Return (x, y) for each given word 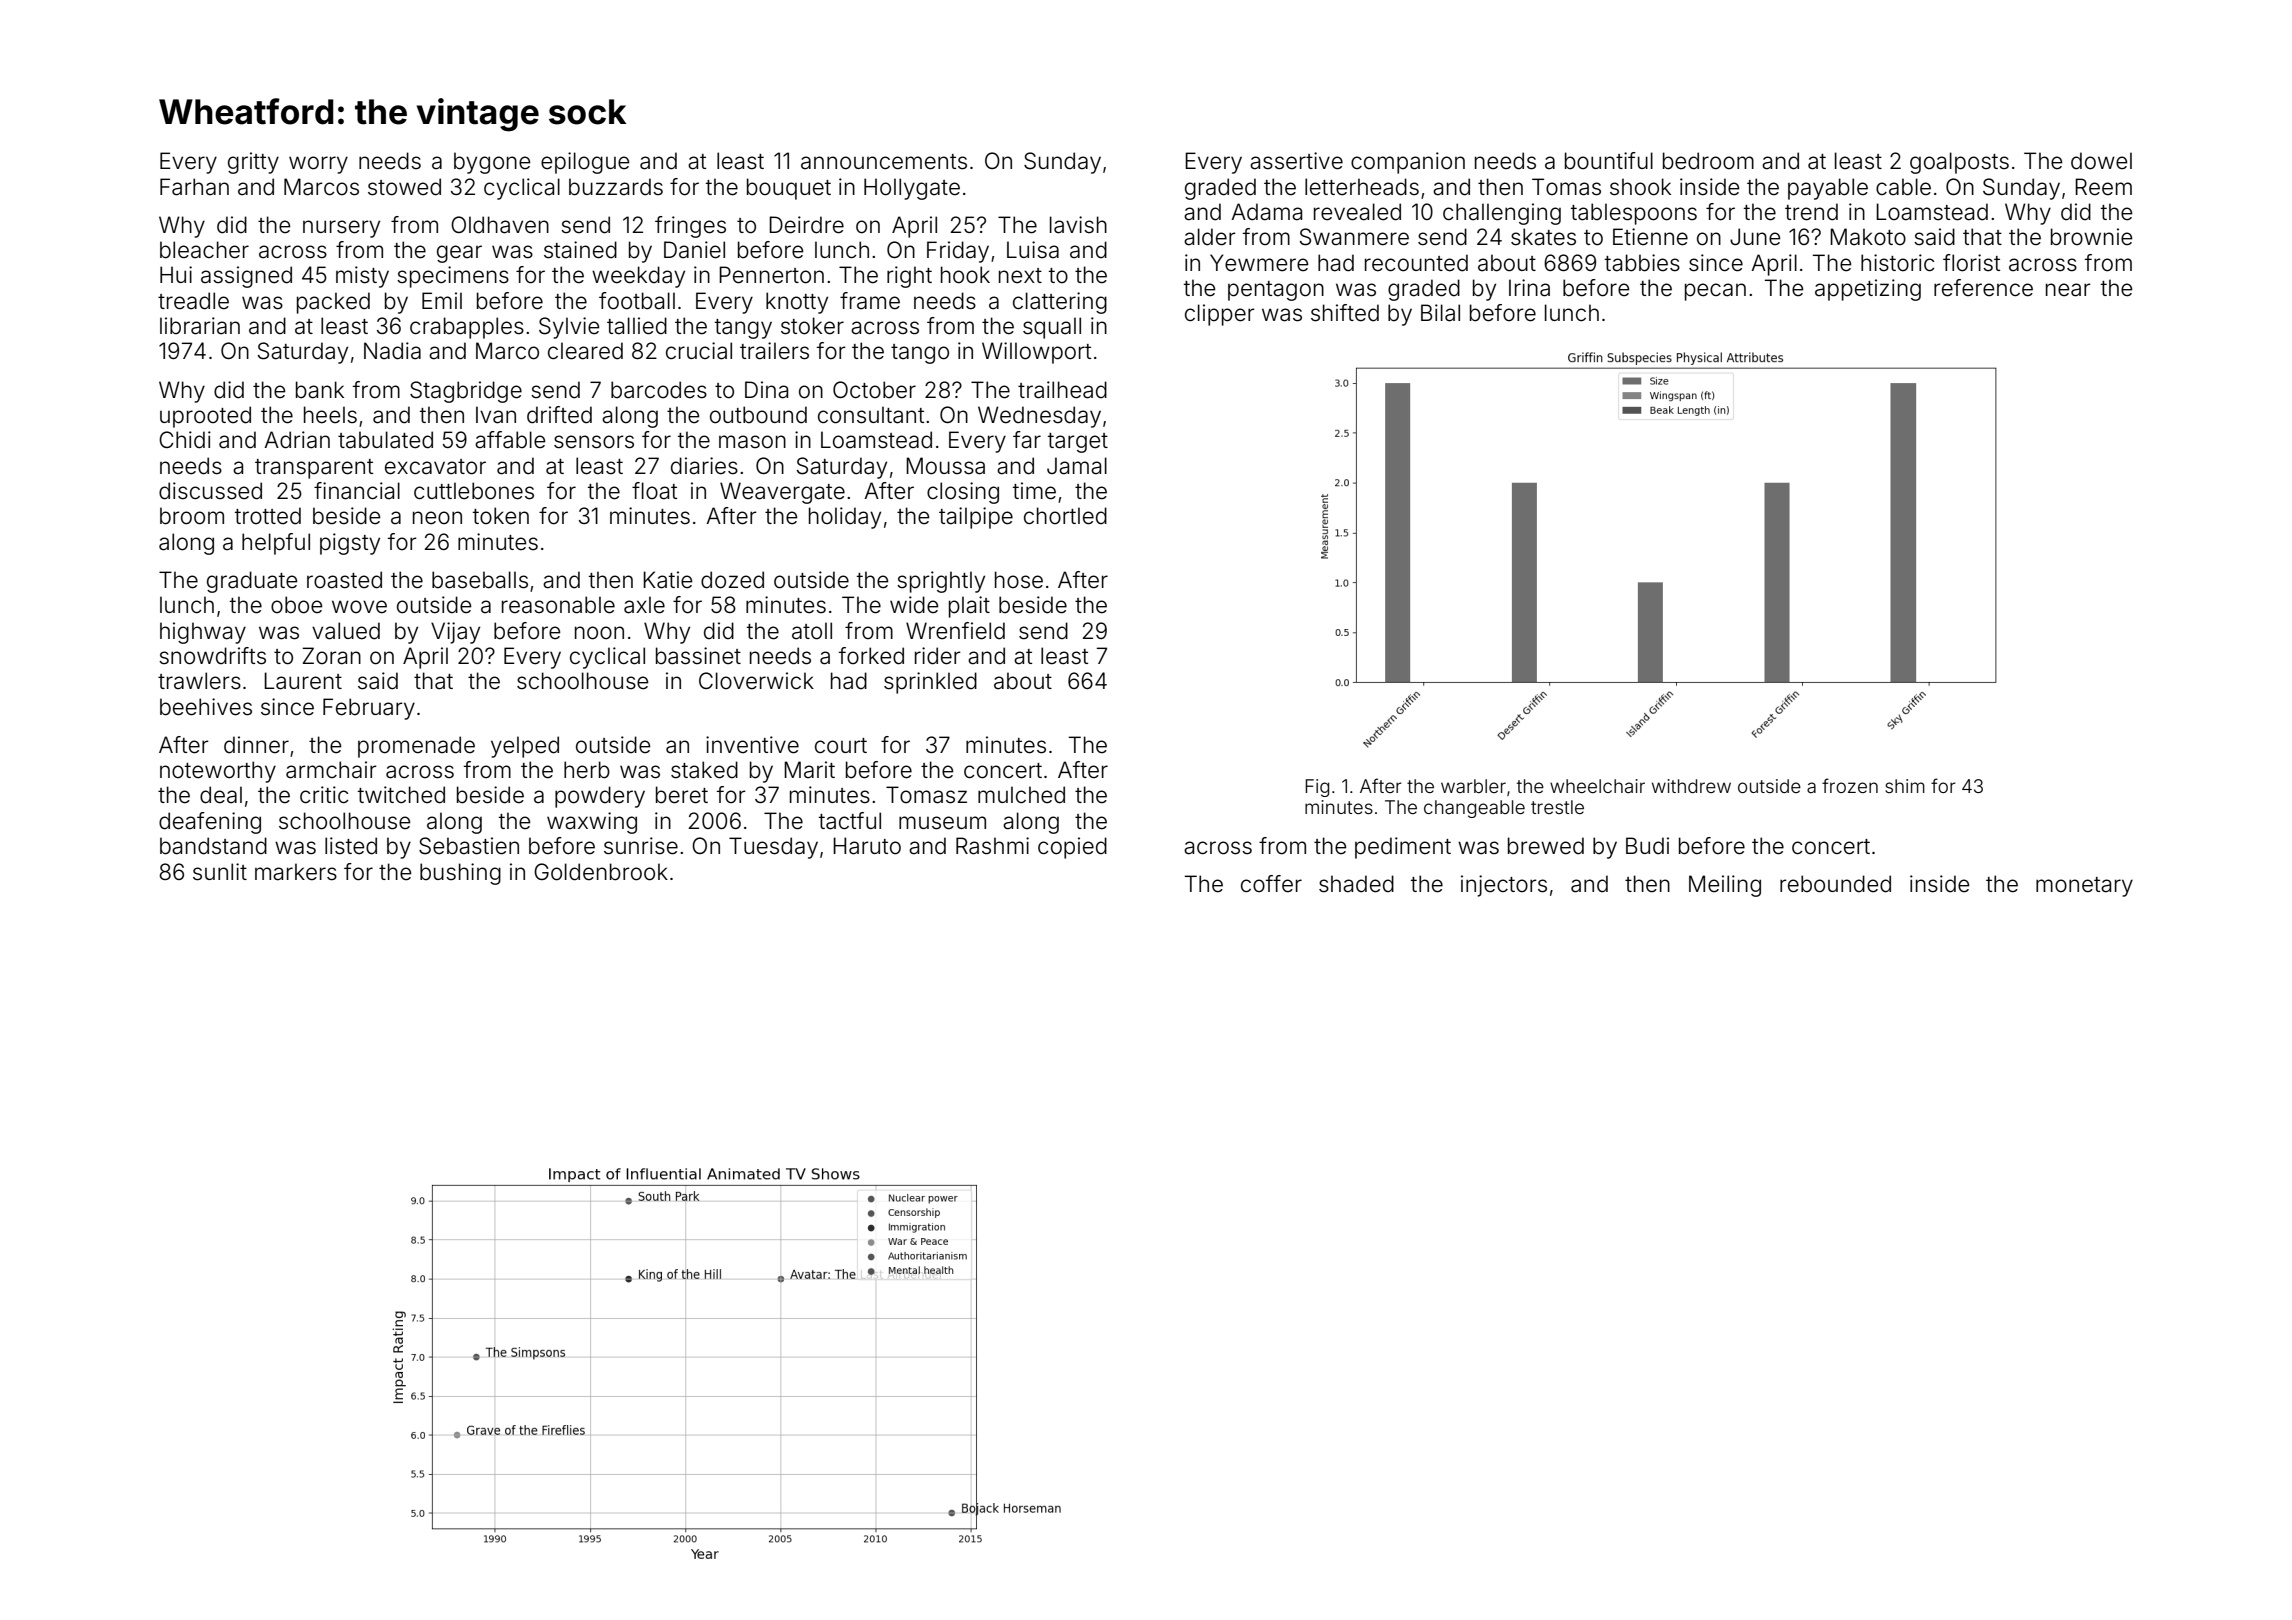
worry (318, 165)
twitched (401, 795)
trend (1811, 212)
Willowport (1036, 353)
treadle (193, 301)
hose (1019, 580)
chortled (1065, 516)
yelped (525, 747)
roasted (344, 580)
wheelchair (1597, 786)
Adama (1266, 212)
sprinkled (930, 683)
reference (1983, 288)
